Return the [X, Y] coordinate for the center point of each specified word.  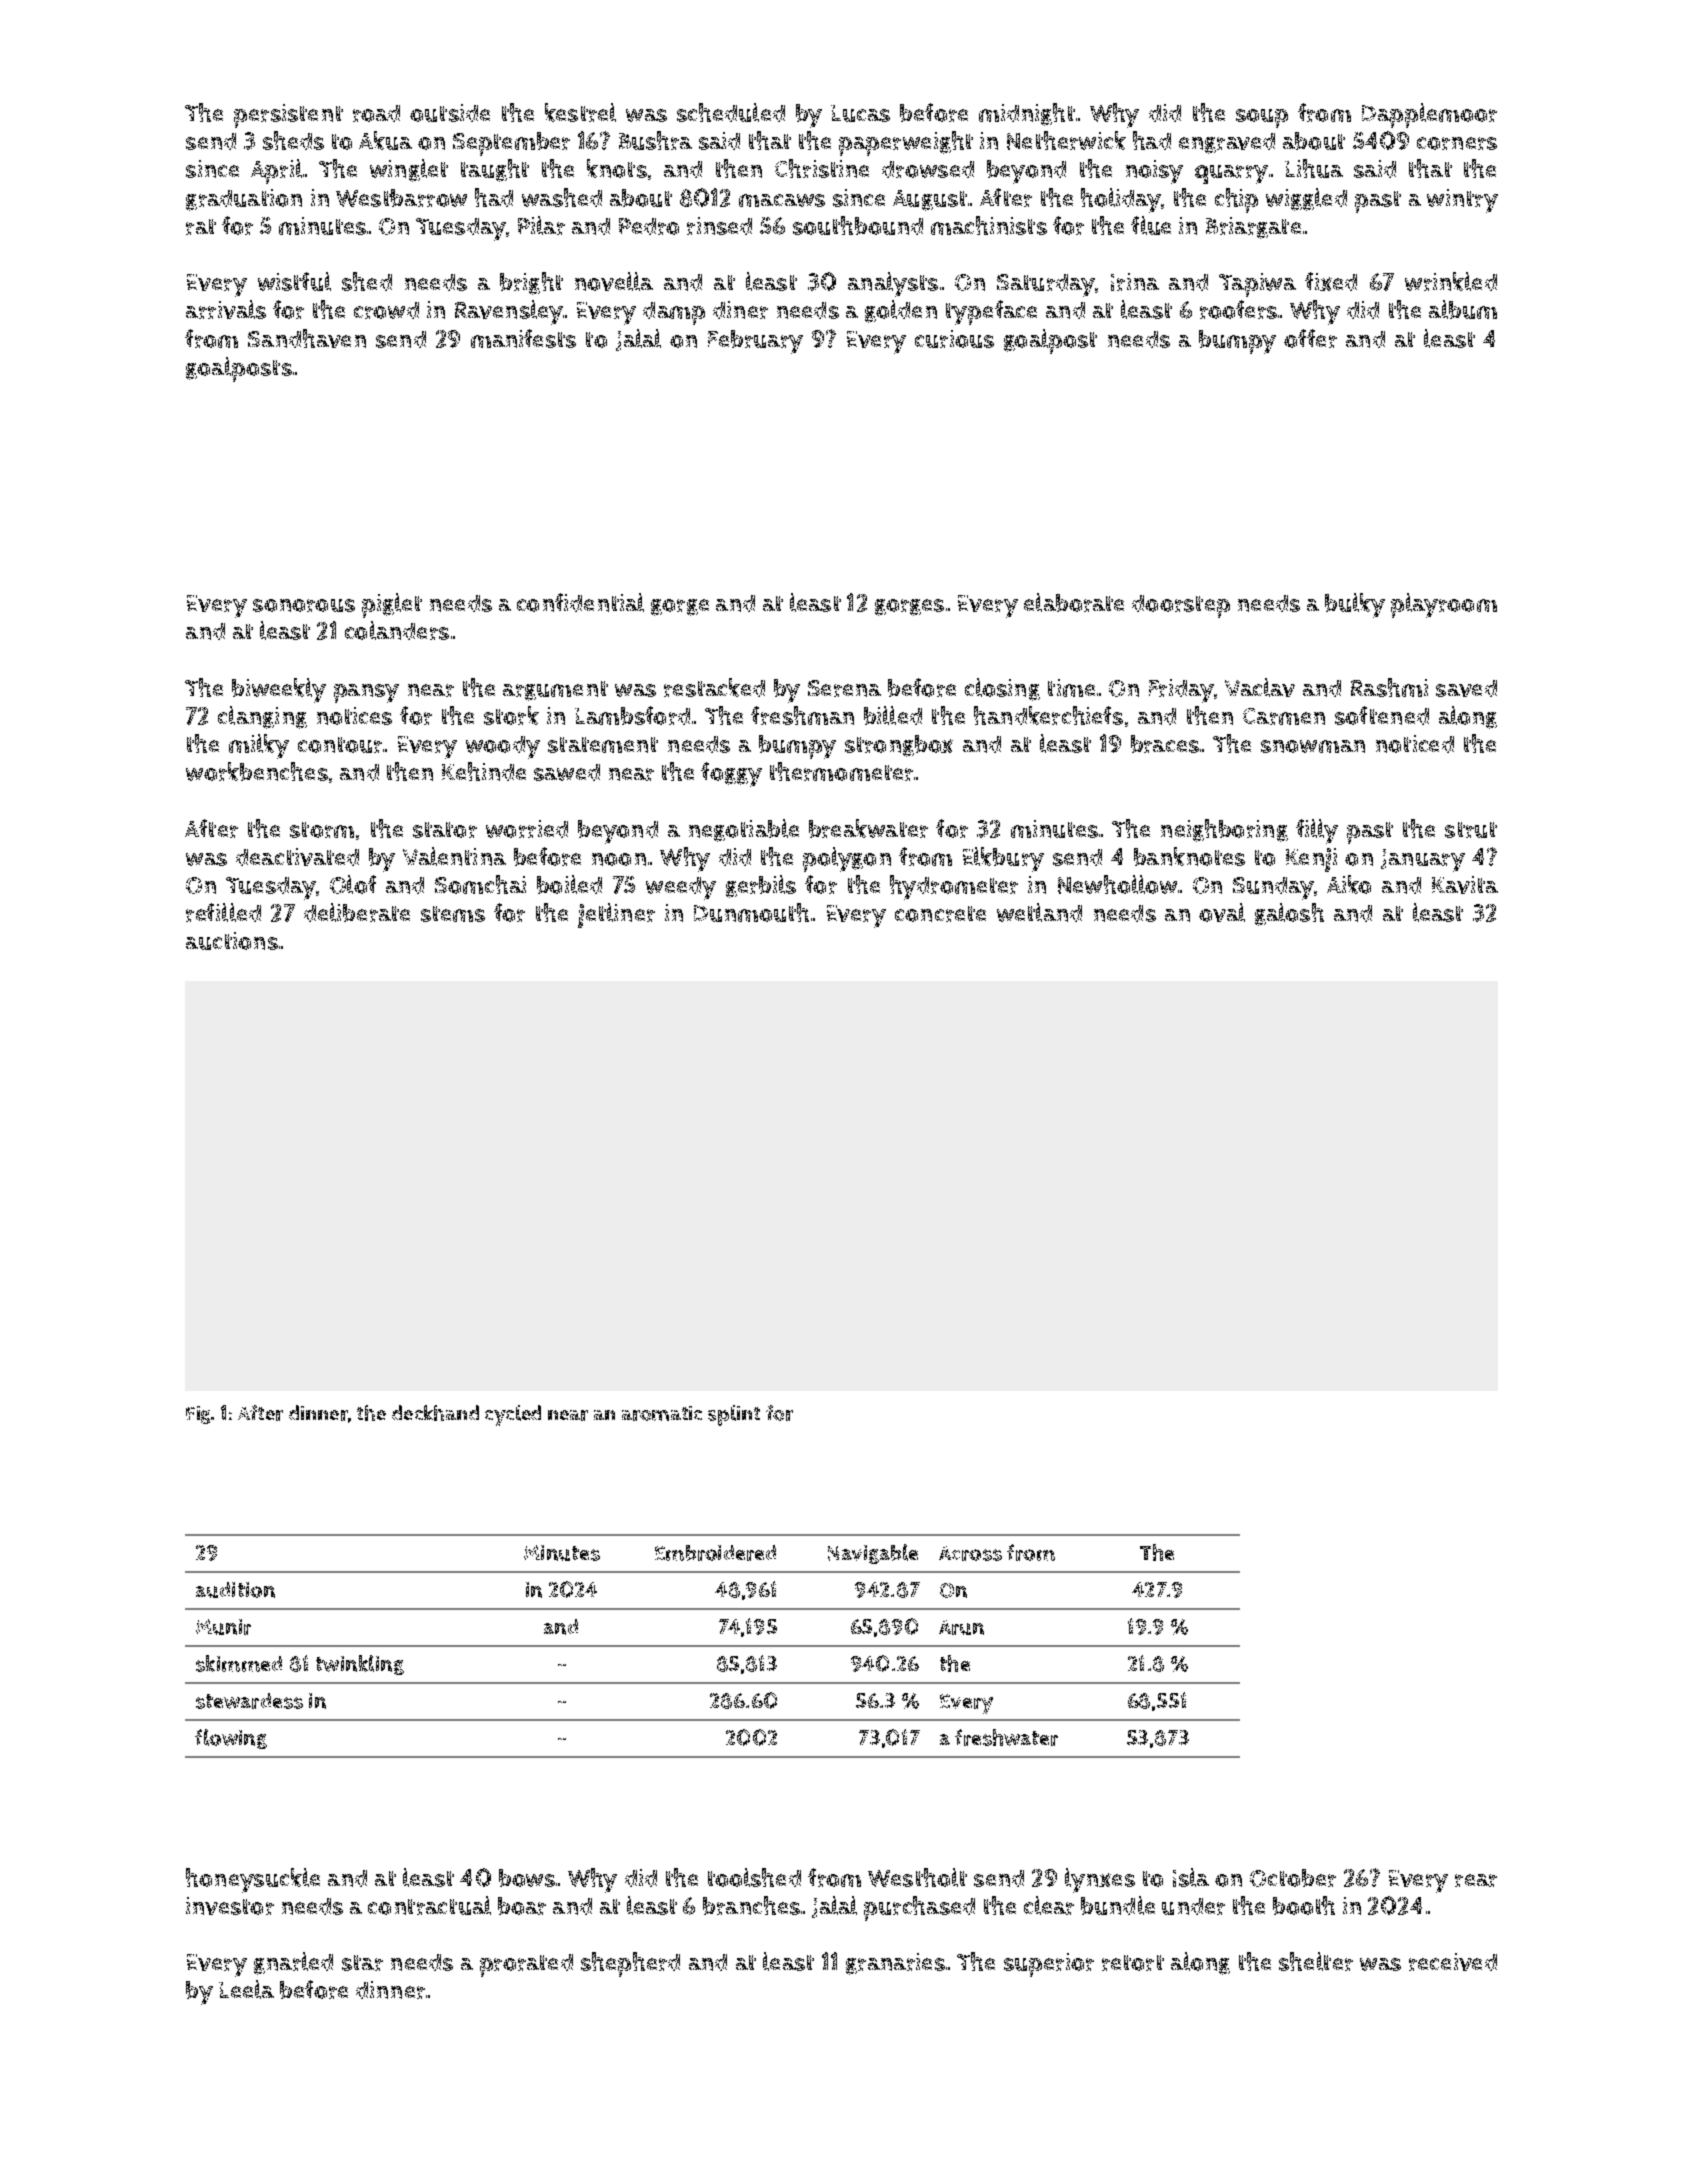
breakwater [868, 828]
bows [527, 1878]
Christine [822, 168]
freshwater [1006, 1737]
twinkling [360, 1665]
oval [1222, 912]
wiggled [1306, 199]
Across [970, 1553]
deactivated [297, 857]
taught [495, 170]
